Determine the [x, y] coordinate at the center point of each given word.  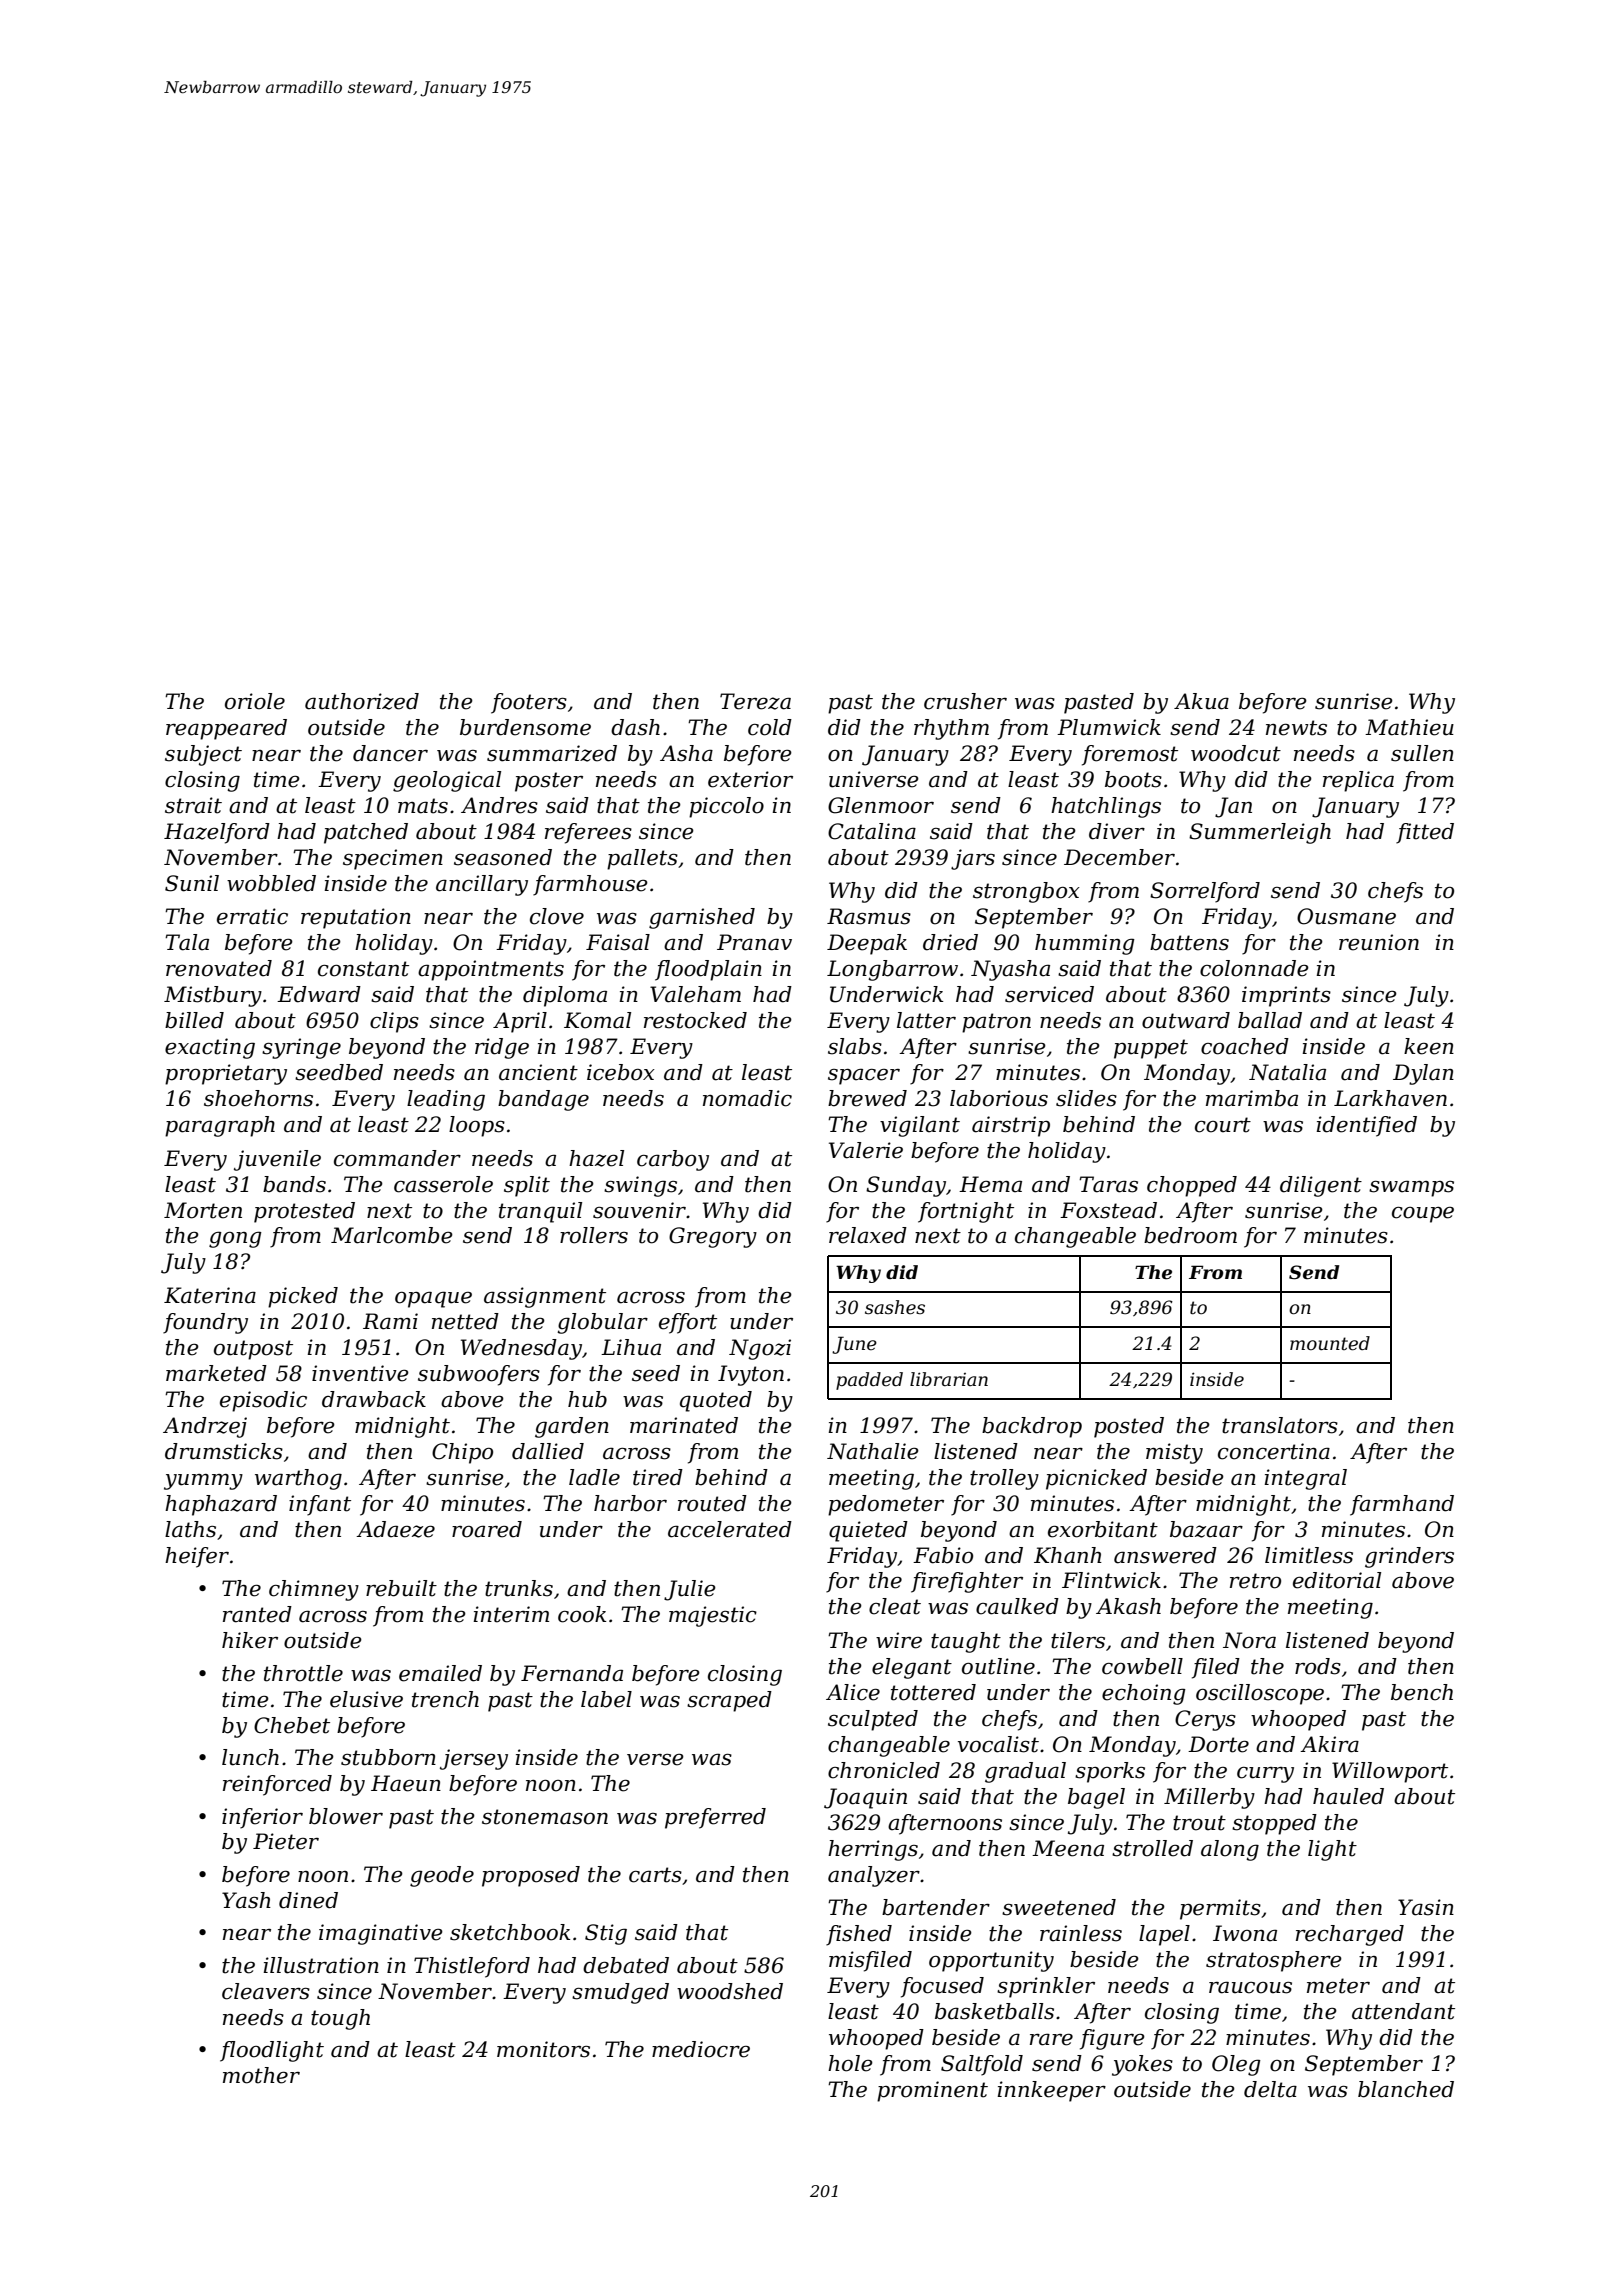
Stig [606, 1934]
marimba [1252, 1098]
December [1119, 857]
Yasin [1426, 1907]
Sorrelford [1205, 892]
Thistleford [472, 1967]
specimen [393, 859]
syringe [301, 1048]
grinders [1409, 1557]
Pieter [286, 1841]
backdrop [1032, 1427]
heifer [197, 1557]
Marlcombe [392, 1235]
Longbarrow [892, 970]
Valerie [866, 1150]
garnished [702, 918]
